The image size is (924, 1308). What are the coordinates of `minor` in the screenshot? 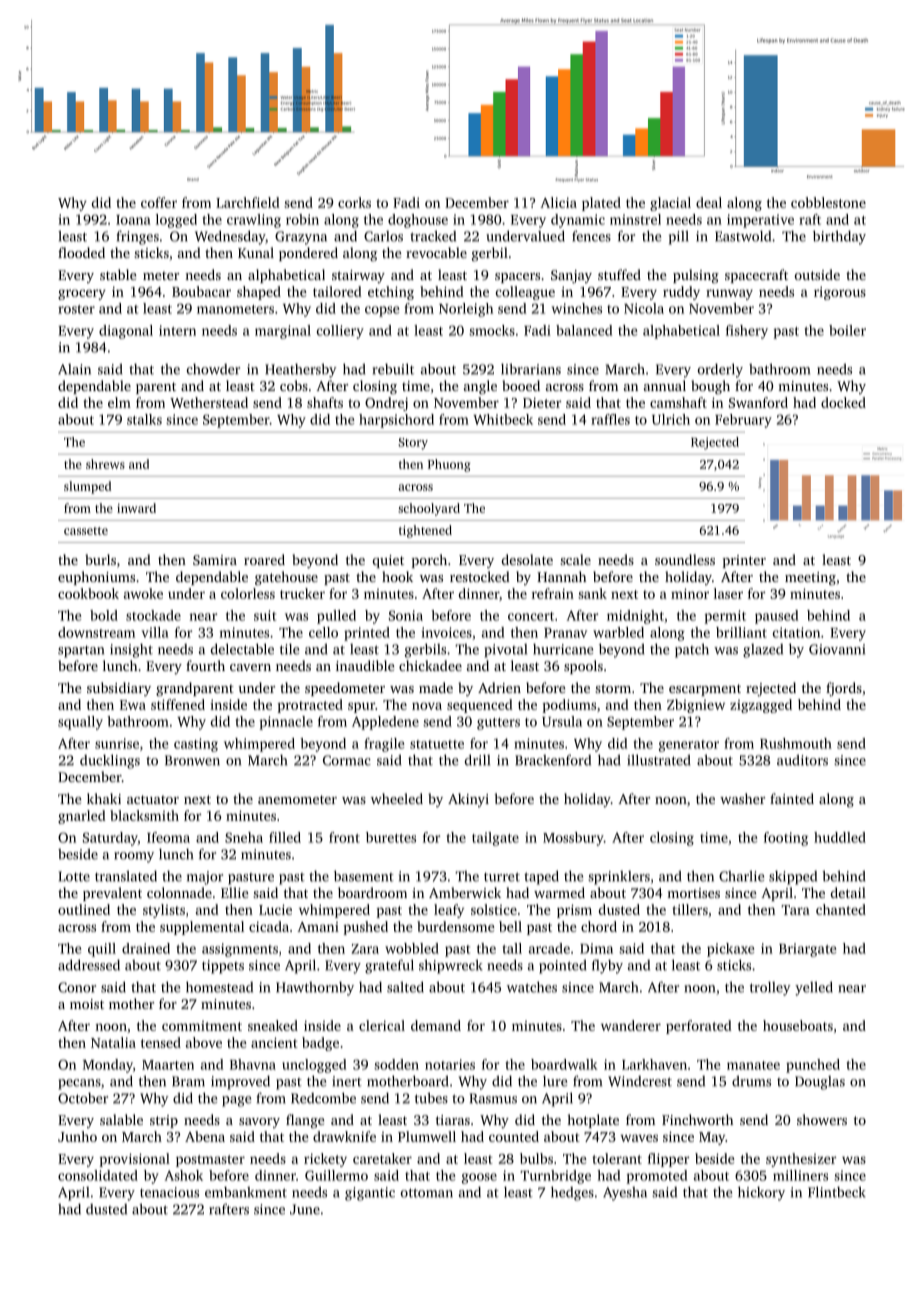 It's located at (690, 593).
